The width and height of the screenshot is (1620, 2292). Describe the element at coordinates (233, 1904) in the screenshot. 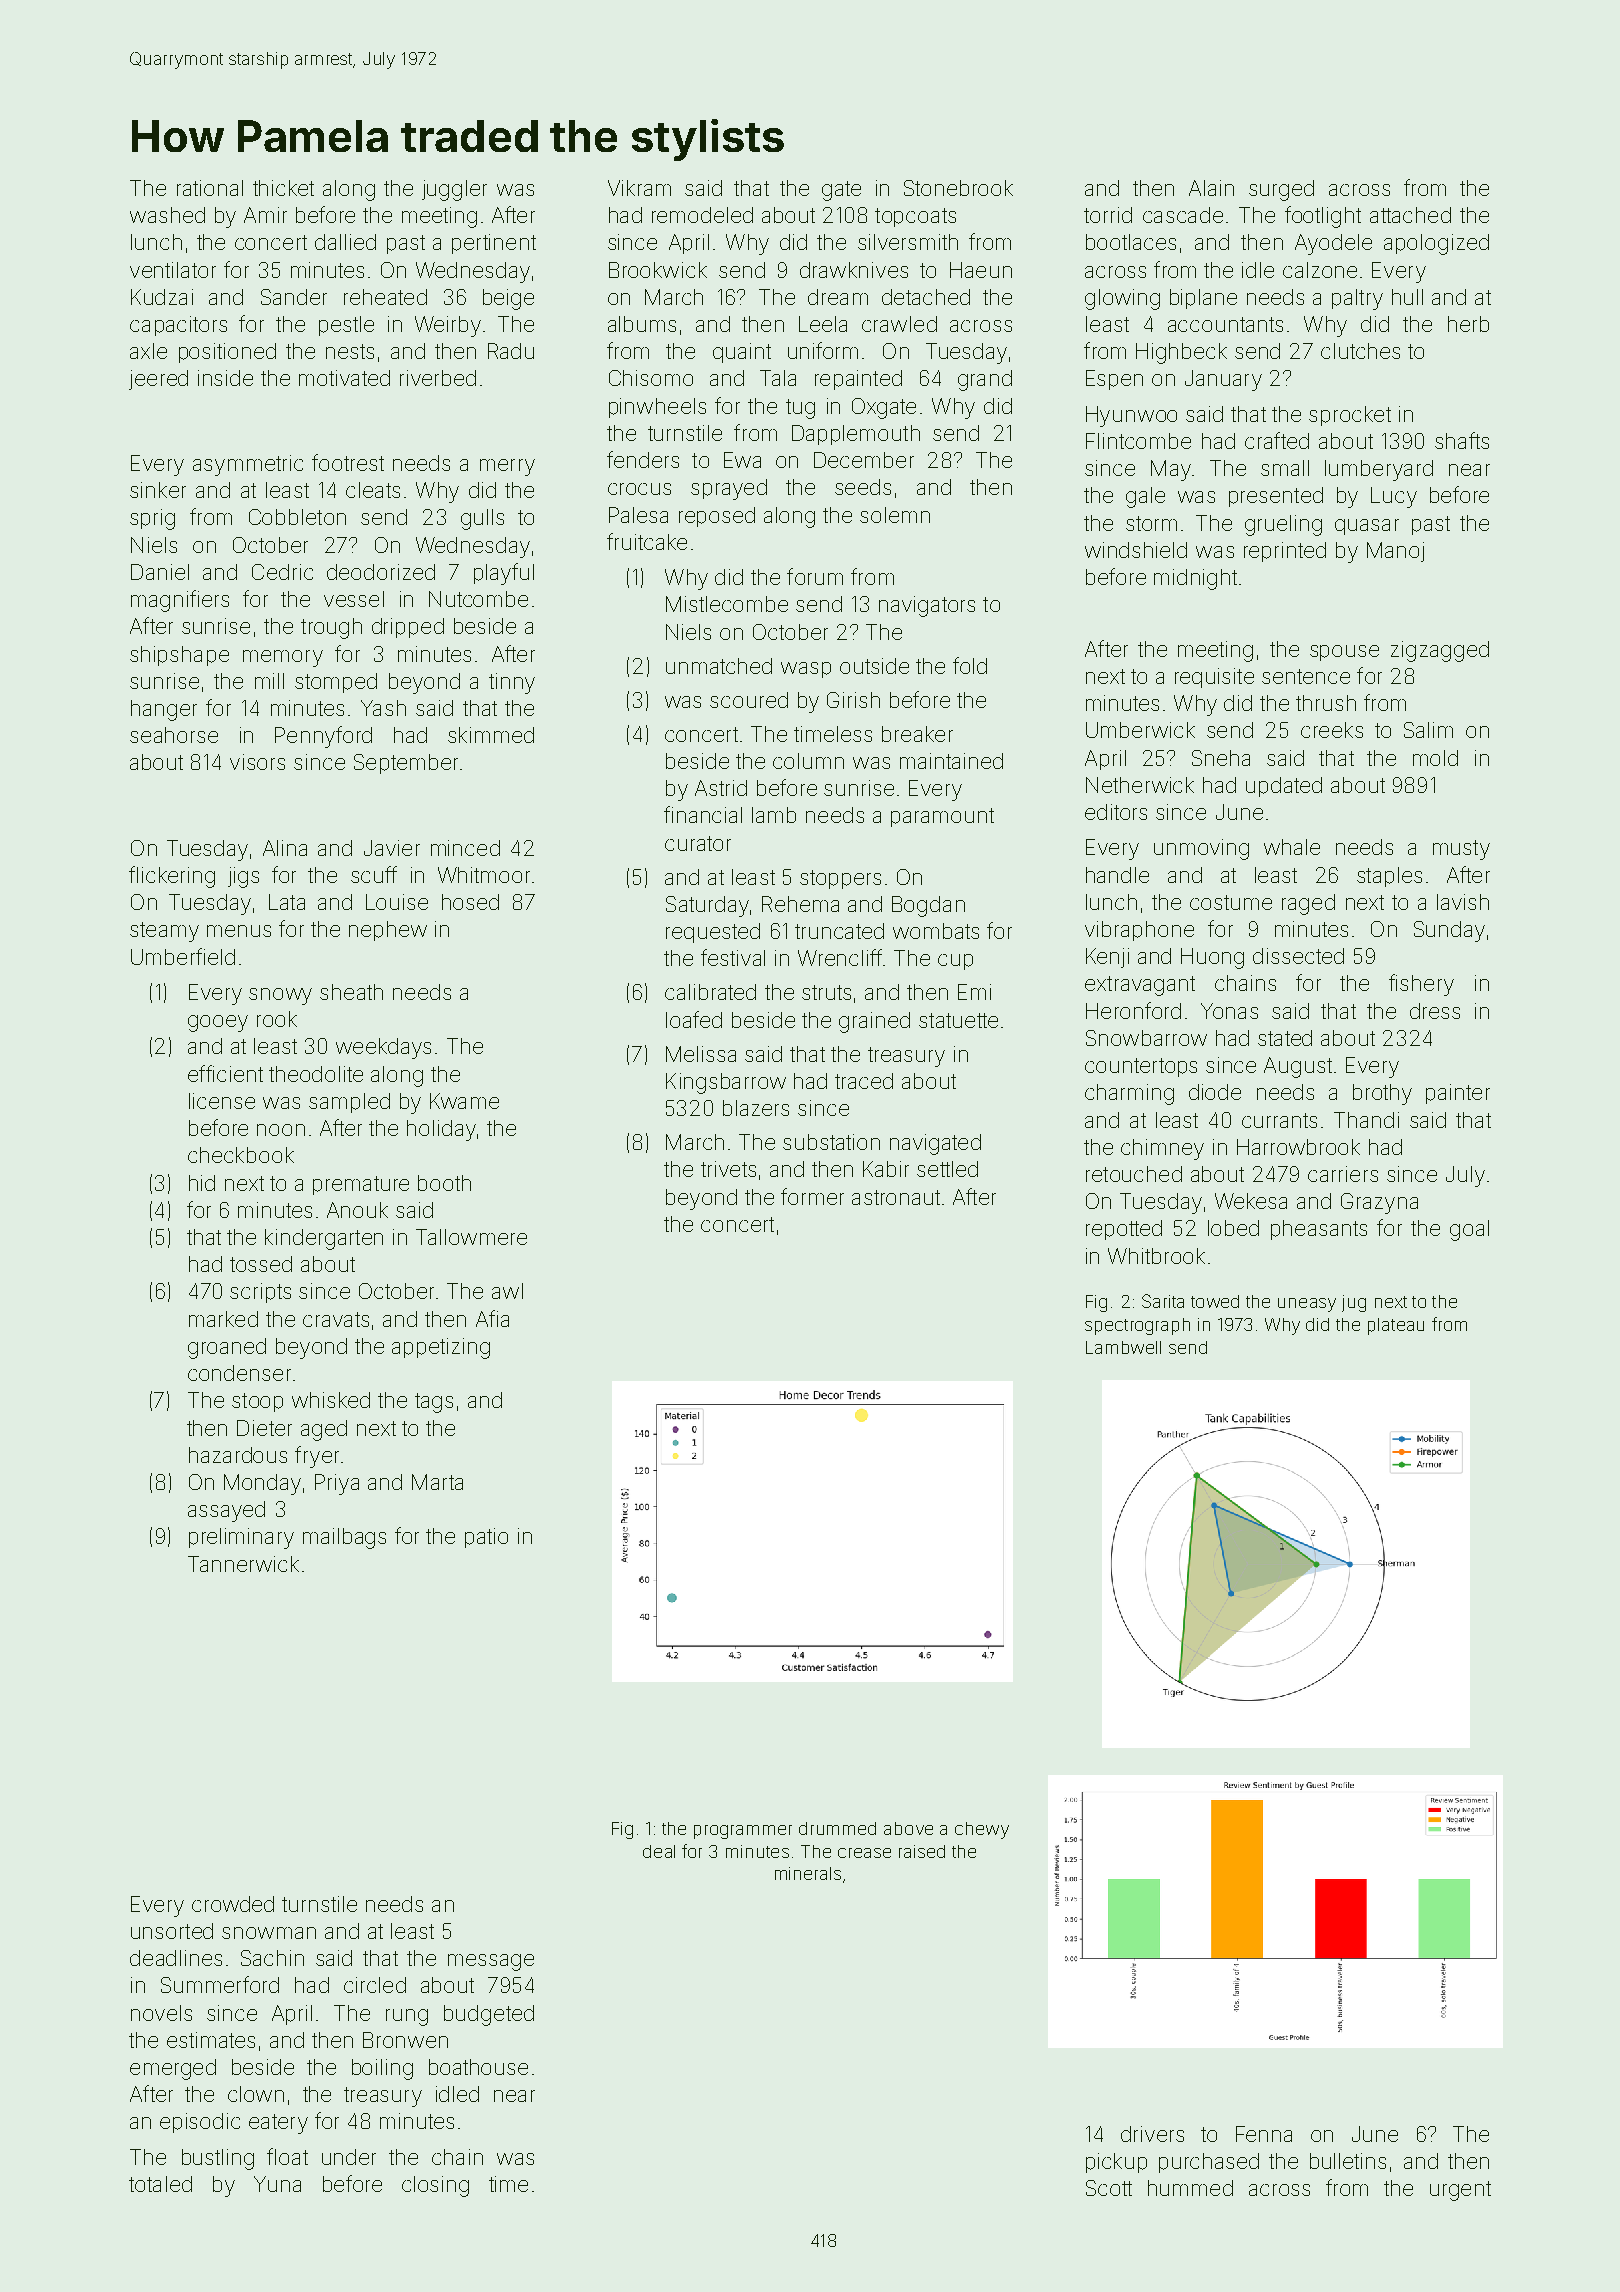

I see `crowded` at that location.
